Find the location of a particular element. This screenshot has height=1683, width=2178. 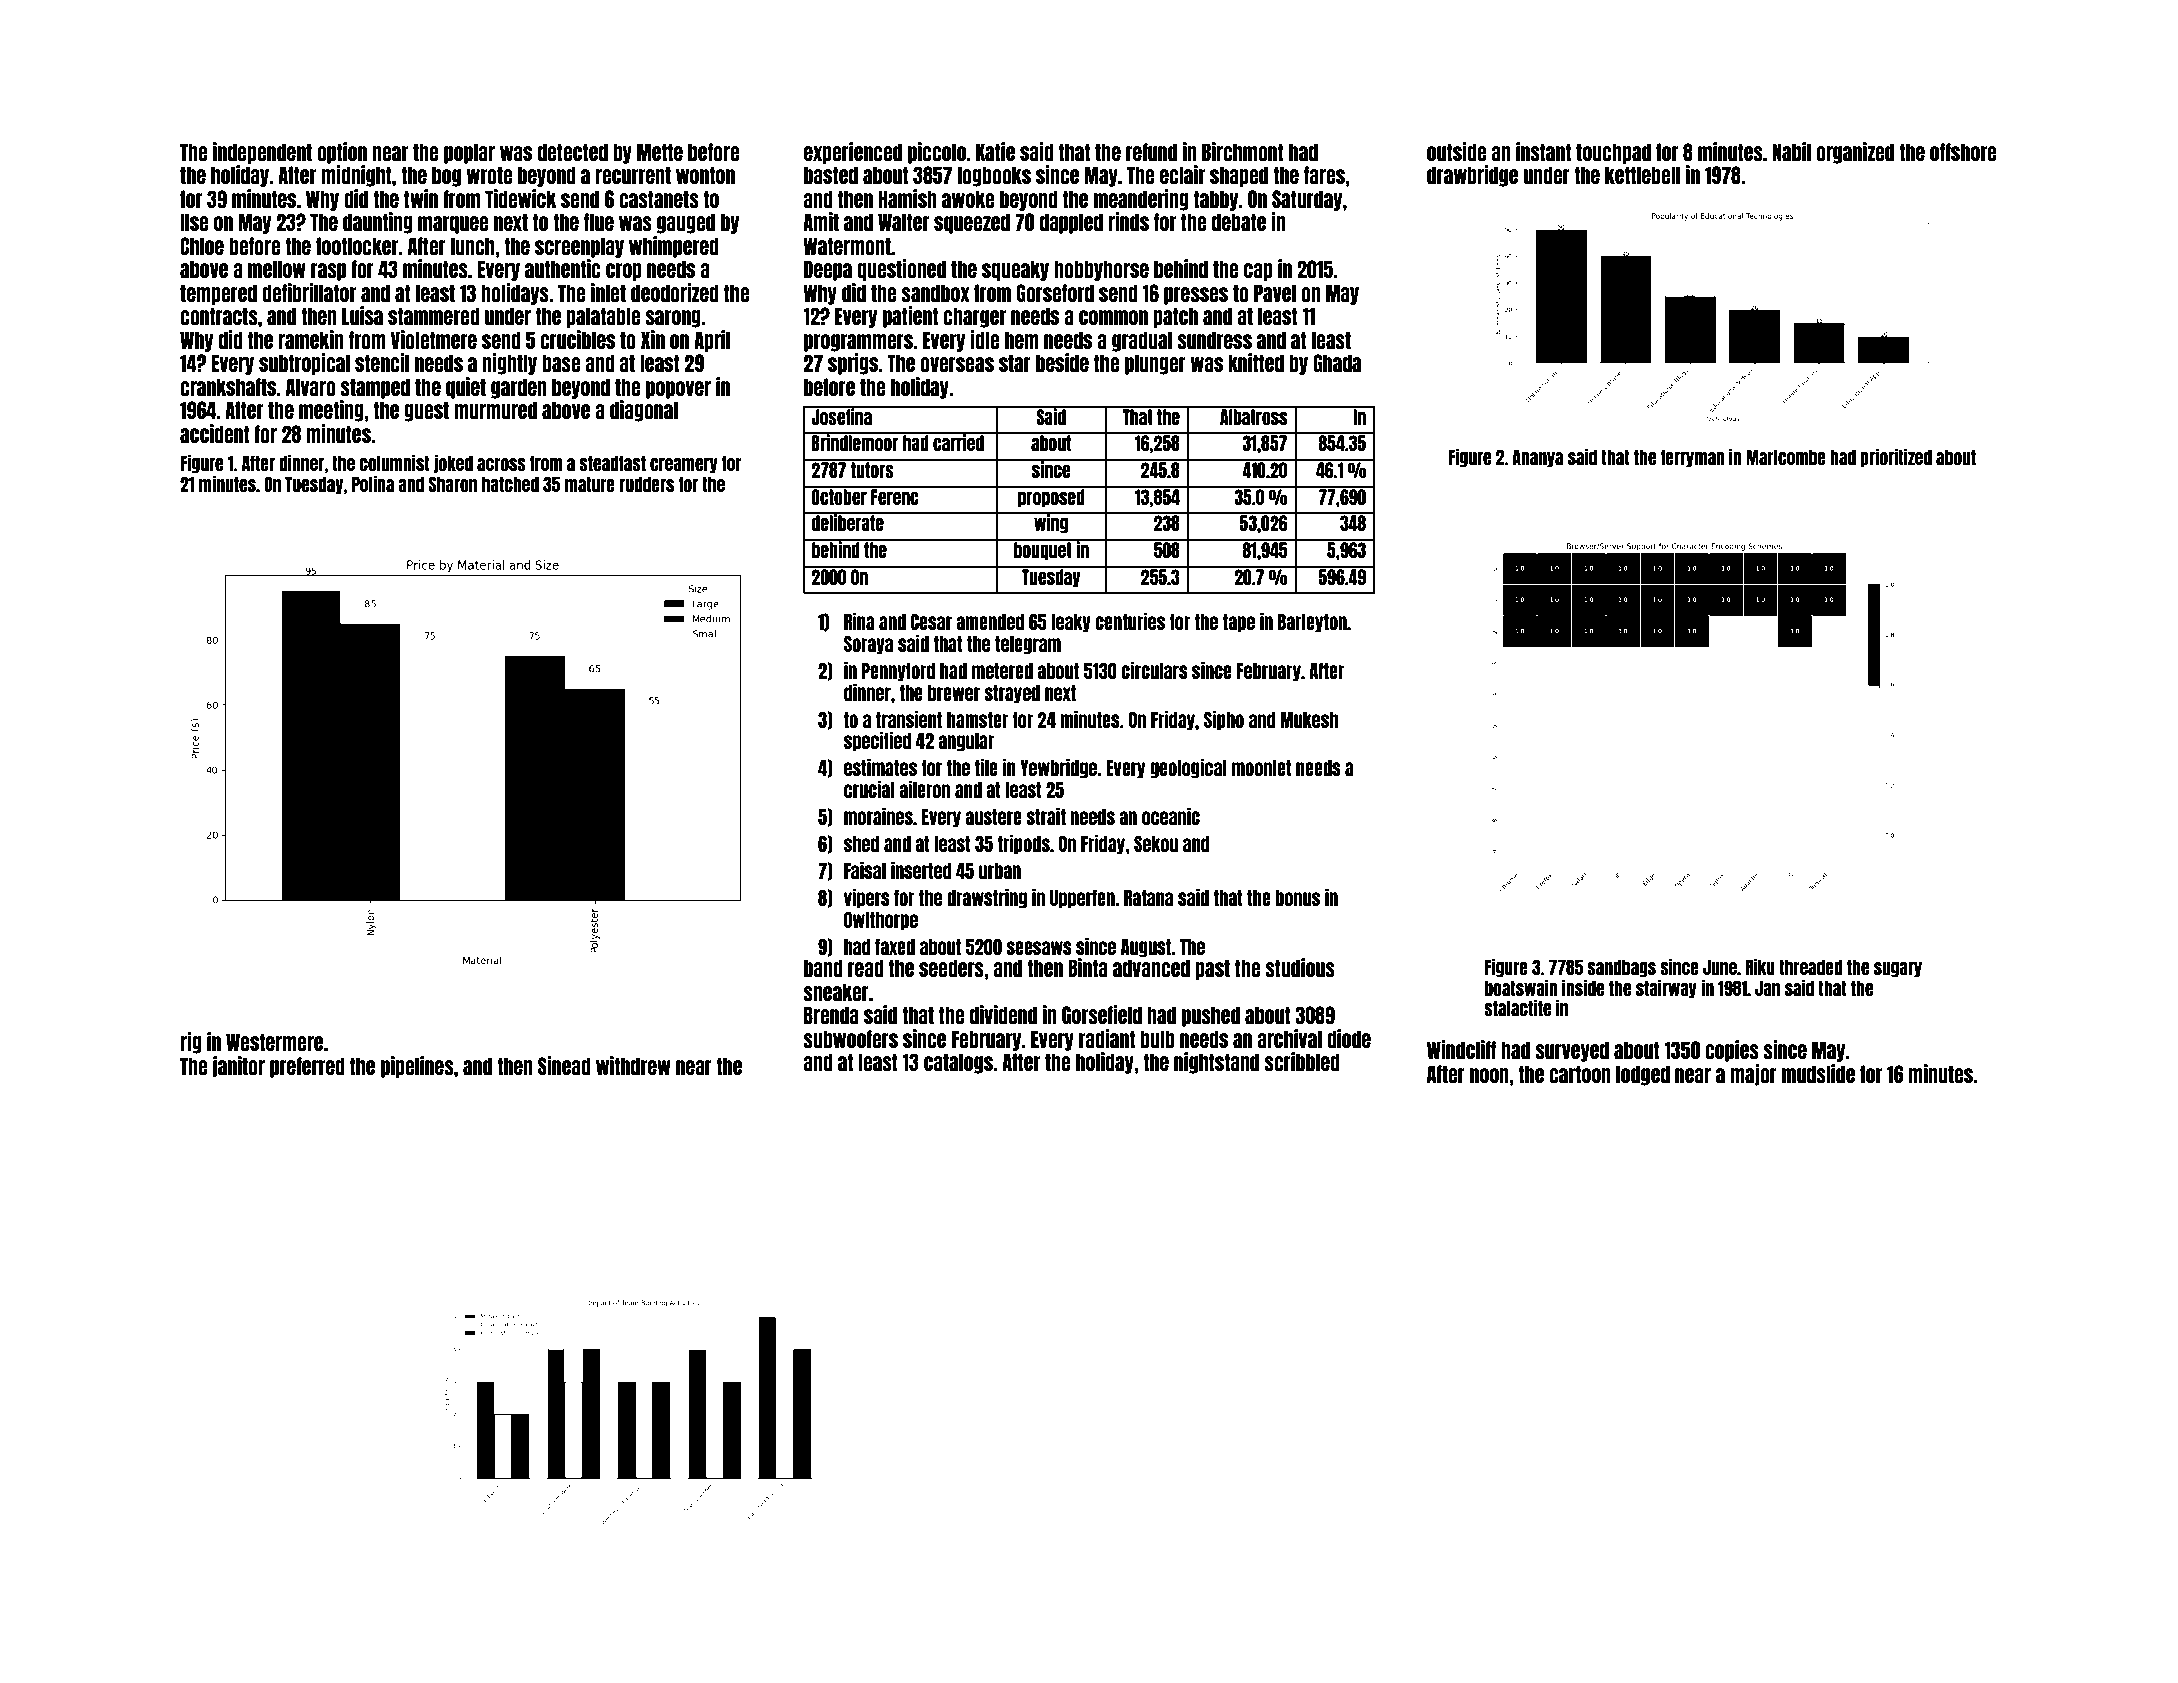

Ghada is located at coordinates (1337, 363).
